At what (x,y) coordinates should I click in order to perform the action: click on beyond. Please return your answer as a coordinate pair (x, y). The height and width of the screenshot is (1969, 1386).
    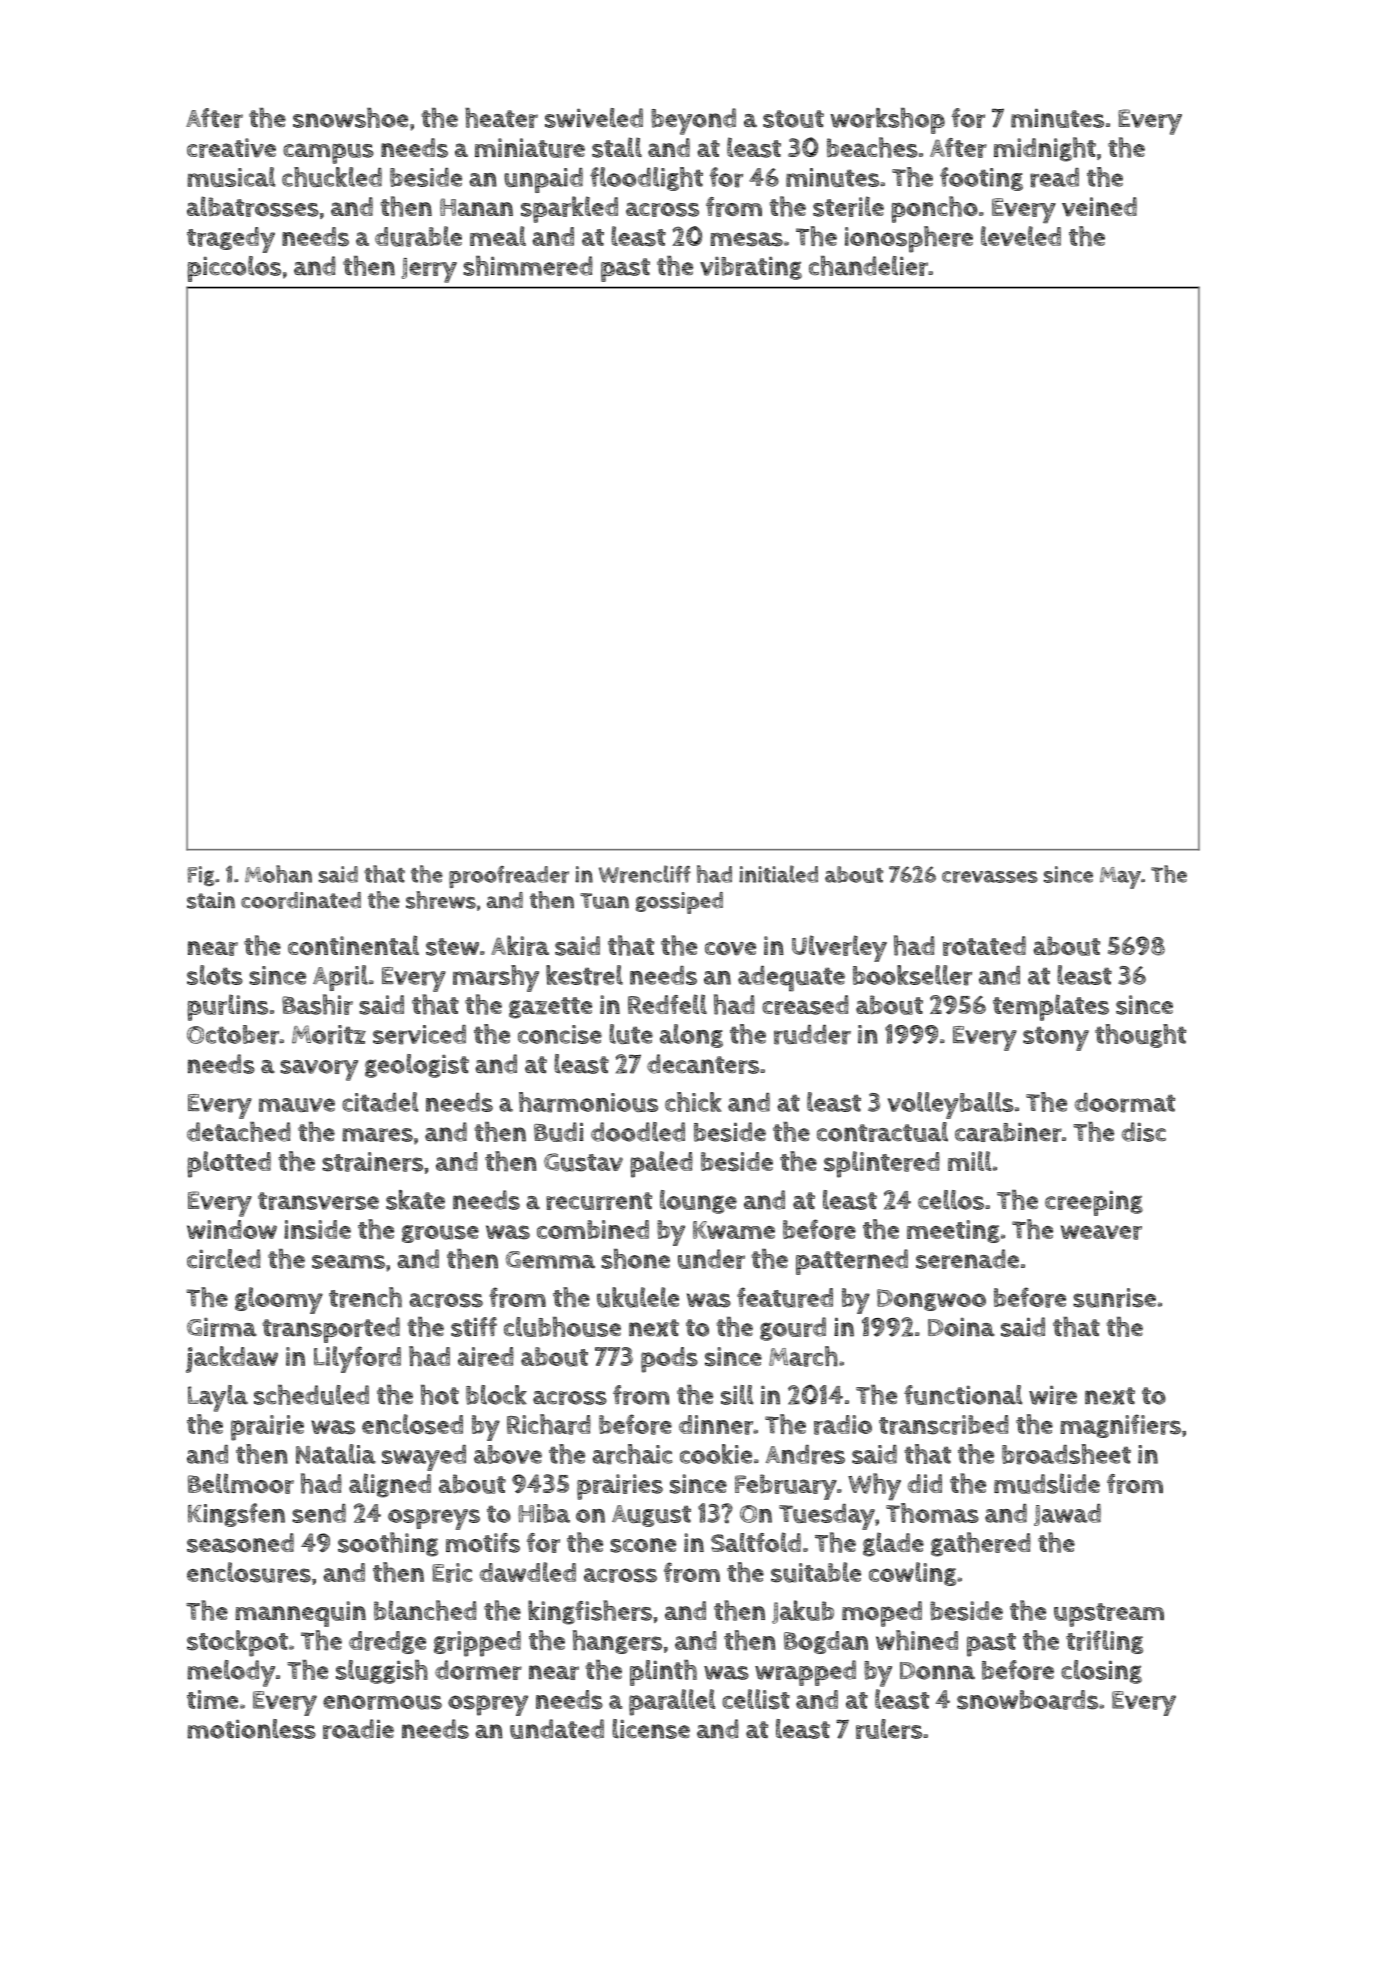
    Looking at the image, I should click on (693, 121).
